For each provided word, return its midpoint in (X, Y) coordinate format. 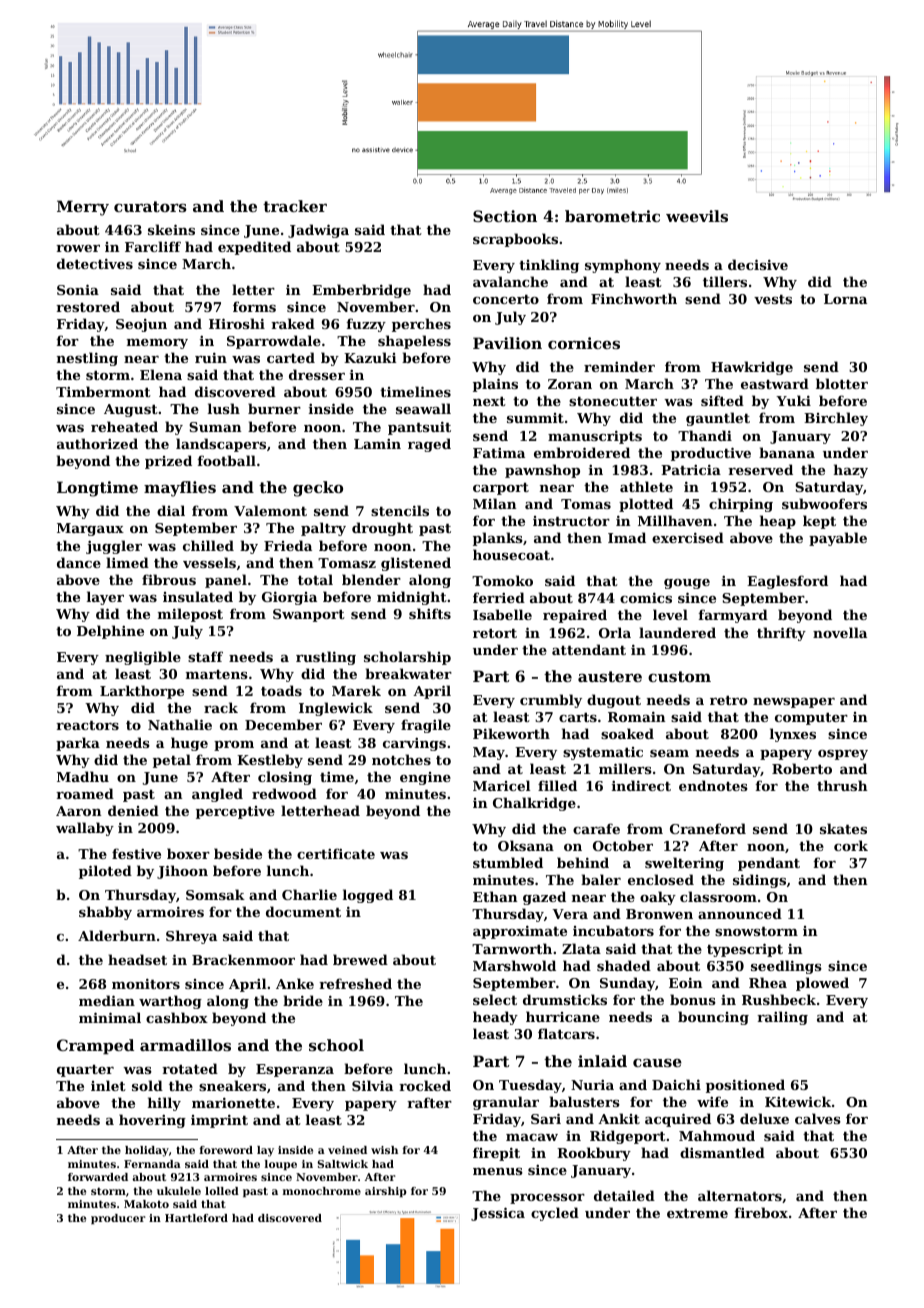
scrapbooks (515, 240)
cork (851, 845)
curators (150, 206)
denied (133, 810)
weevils (697, 216)
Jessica (498, 1214)
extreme (697, 1213)
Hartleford (196, 1218)
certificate (336, 853)
